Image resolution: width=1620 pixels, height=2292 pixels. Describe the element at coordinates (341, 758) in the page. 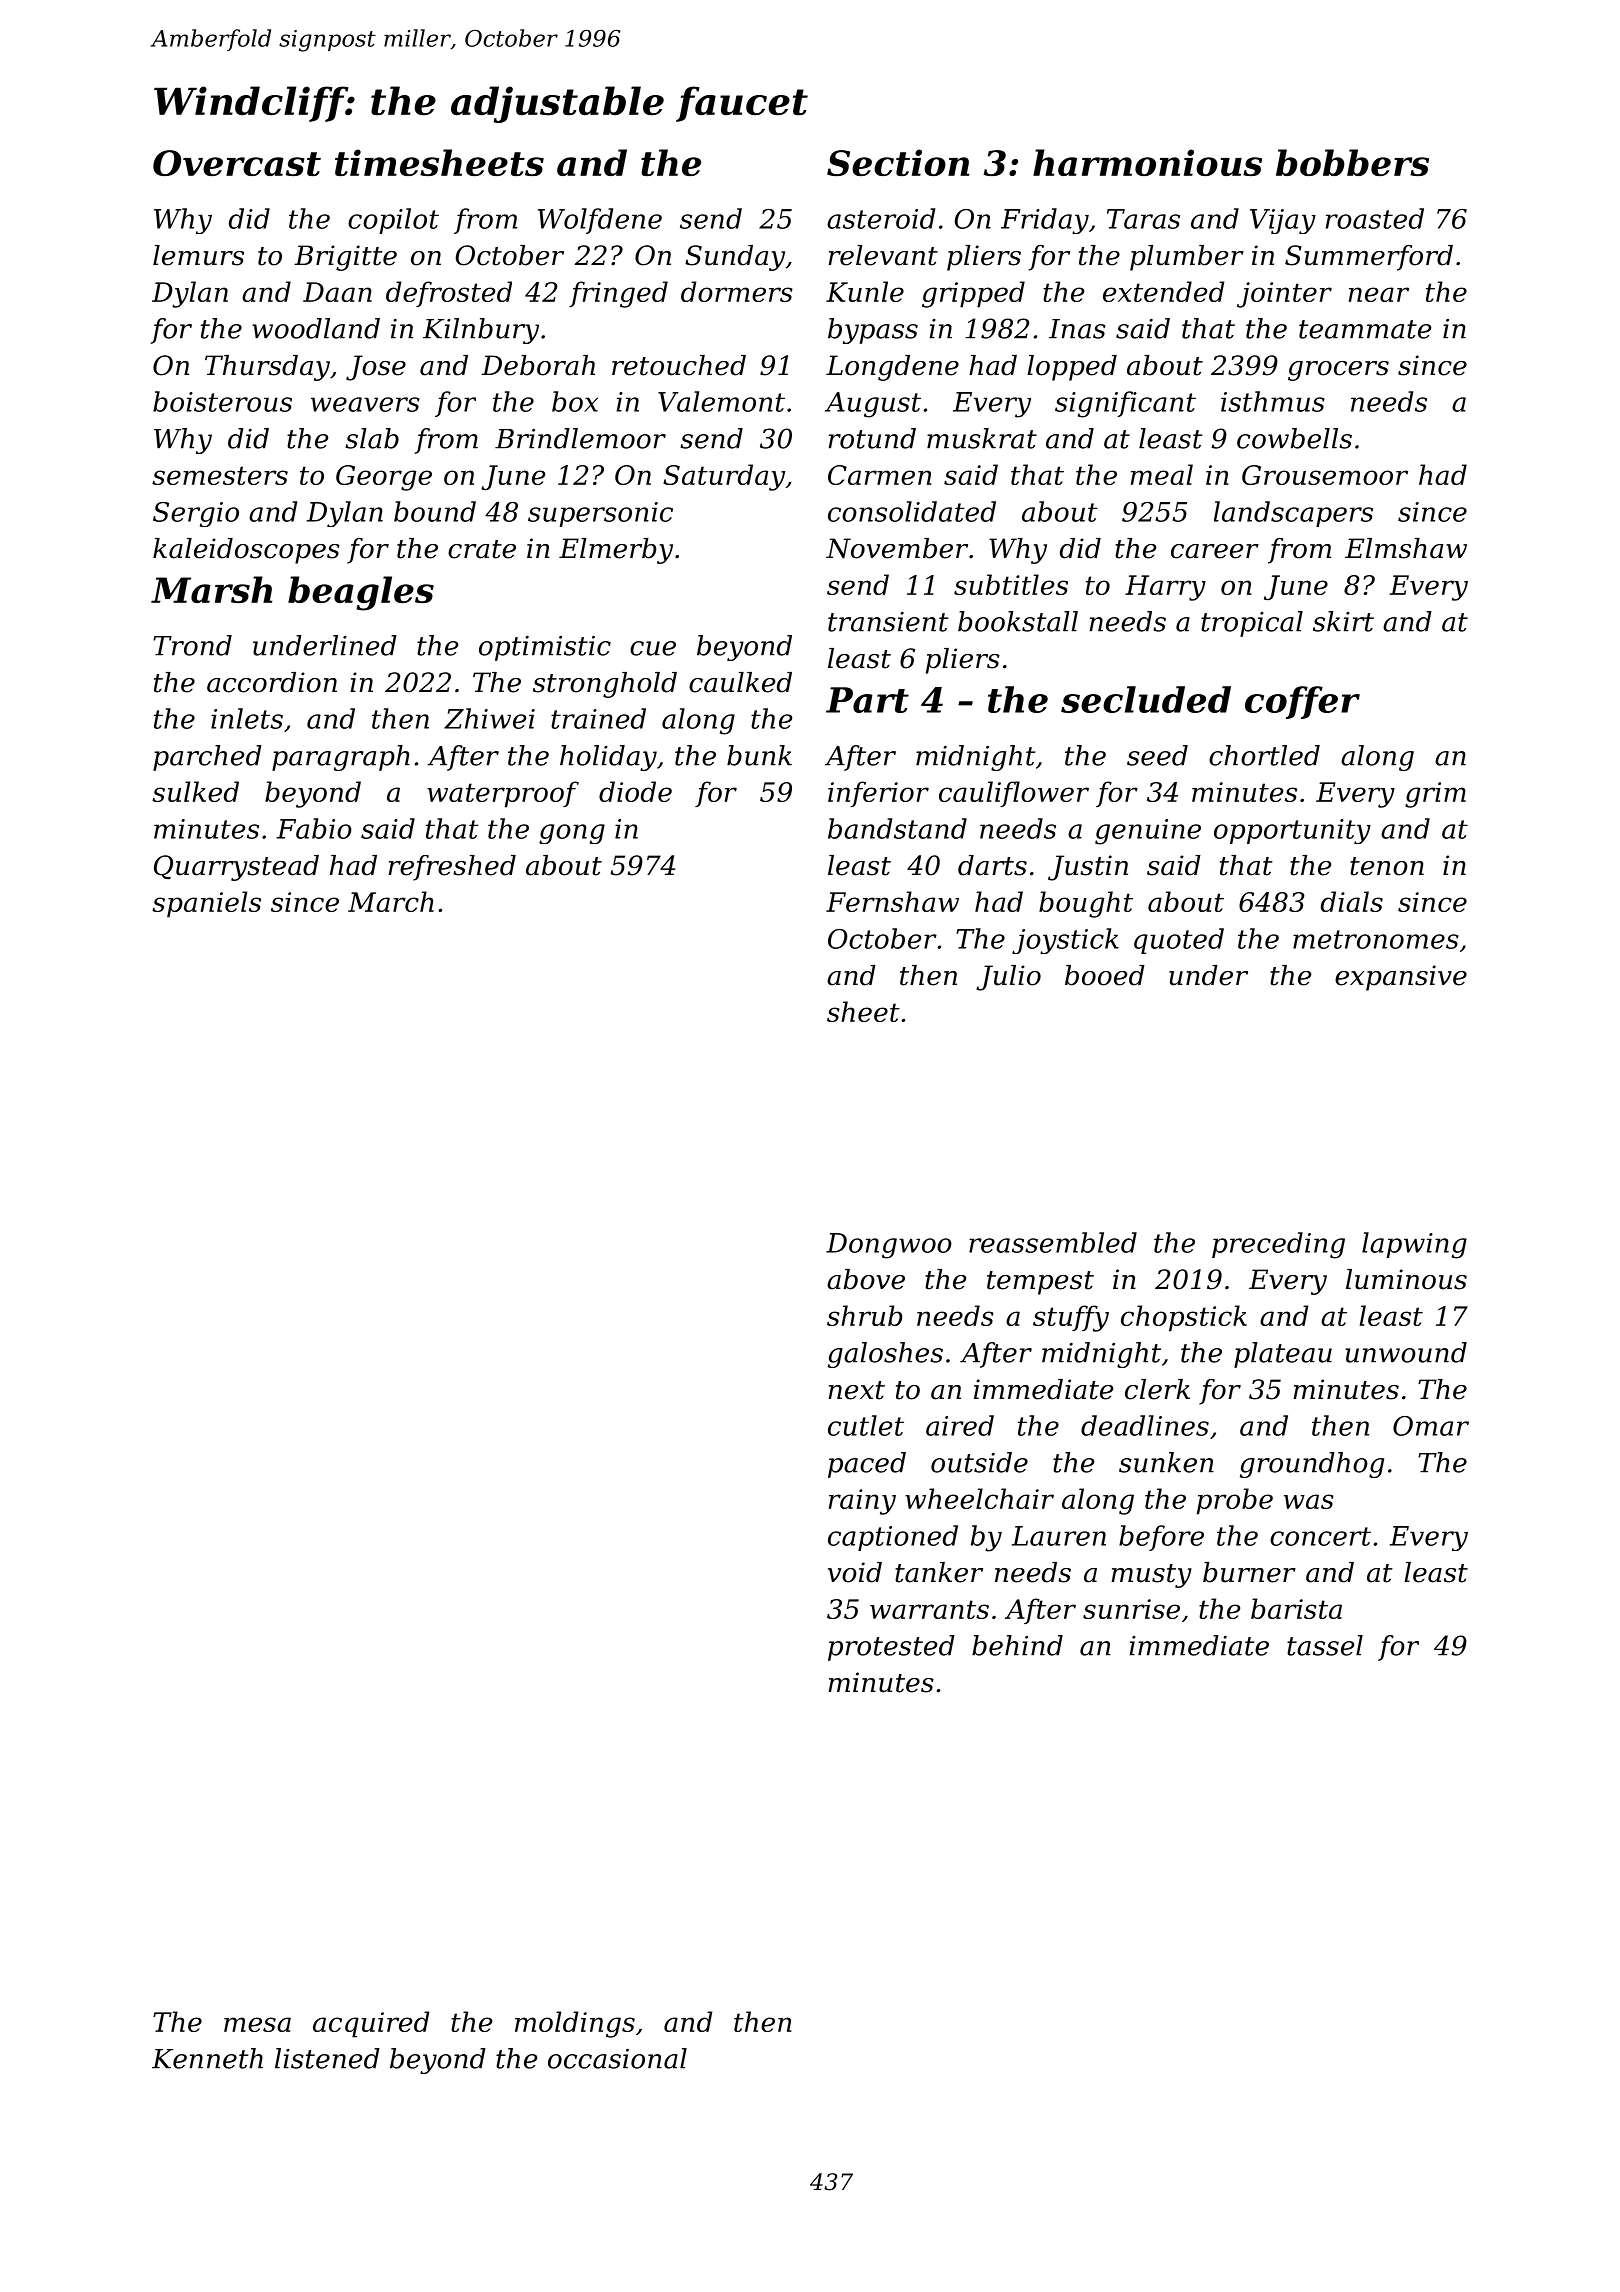

I see `paragraph` at that location.
